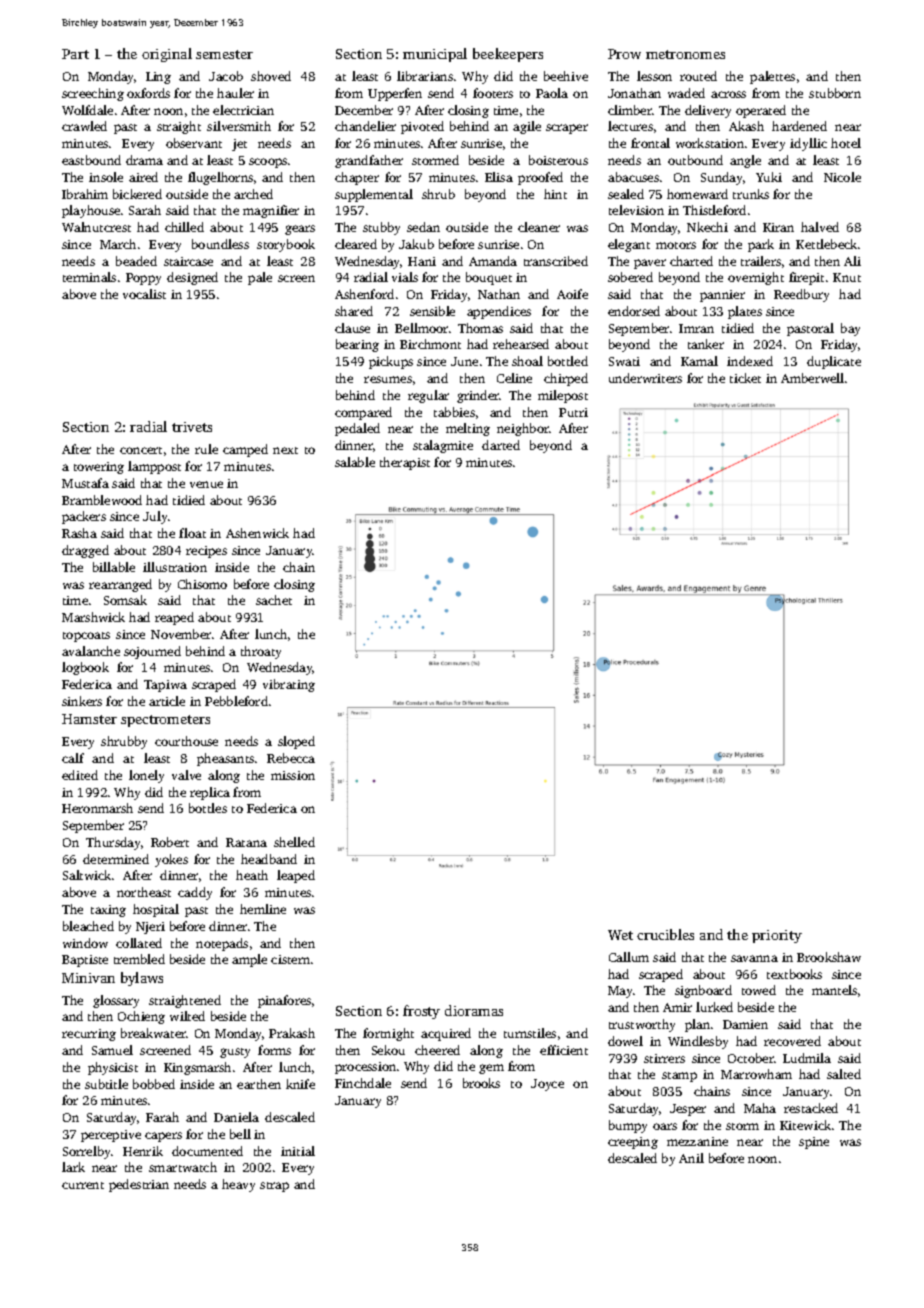  I want to click on chapter, so click(357, 178).
